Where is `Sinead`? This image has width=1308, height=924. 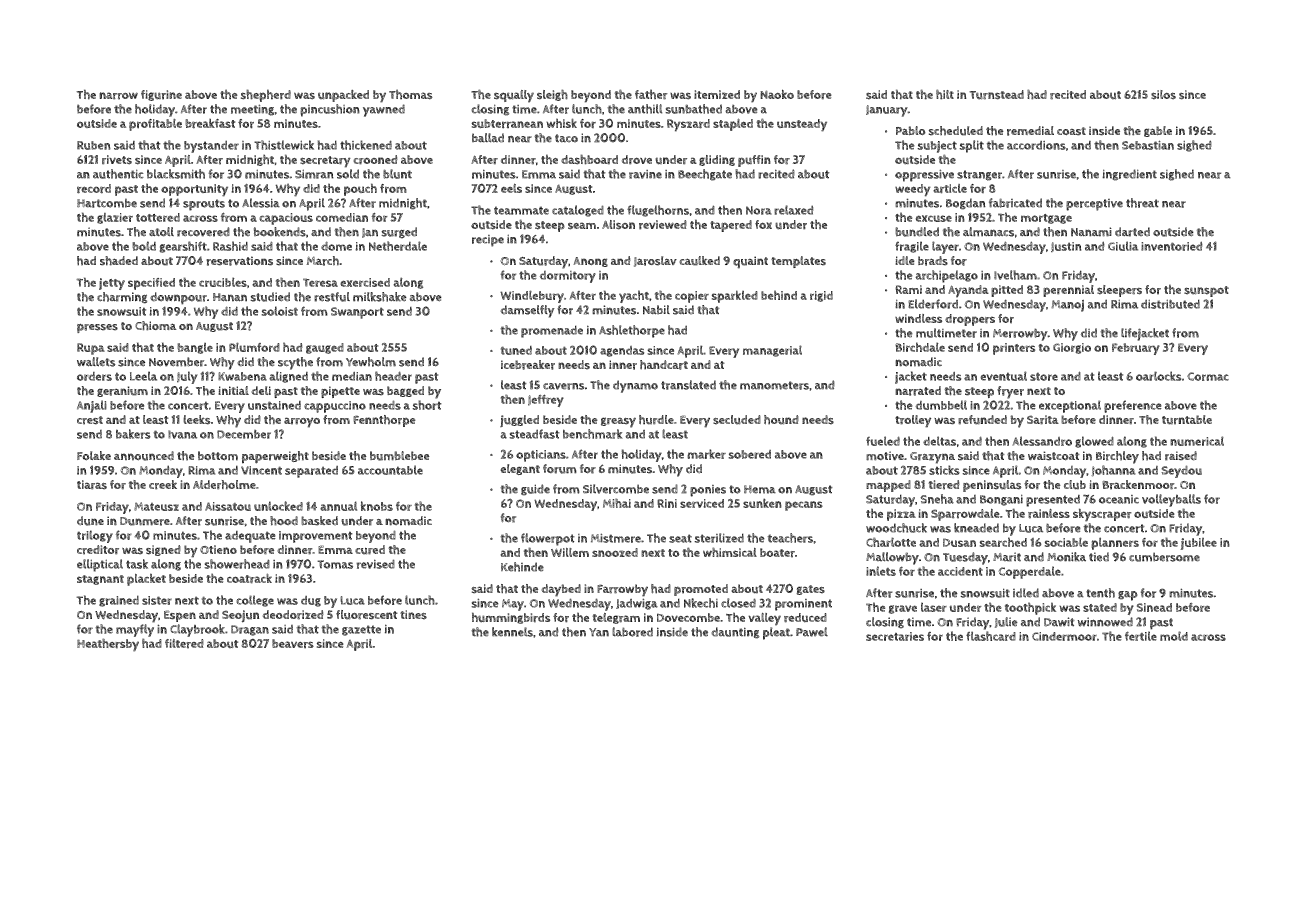 Sinead is located at coordinates (1154, 607).
